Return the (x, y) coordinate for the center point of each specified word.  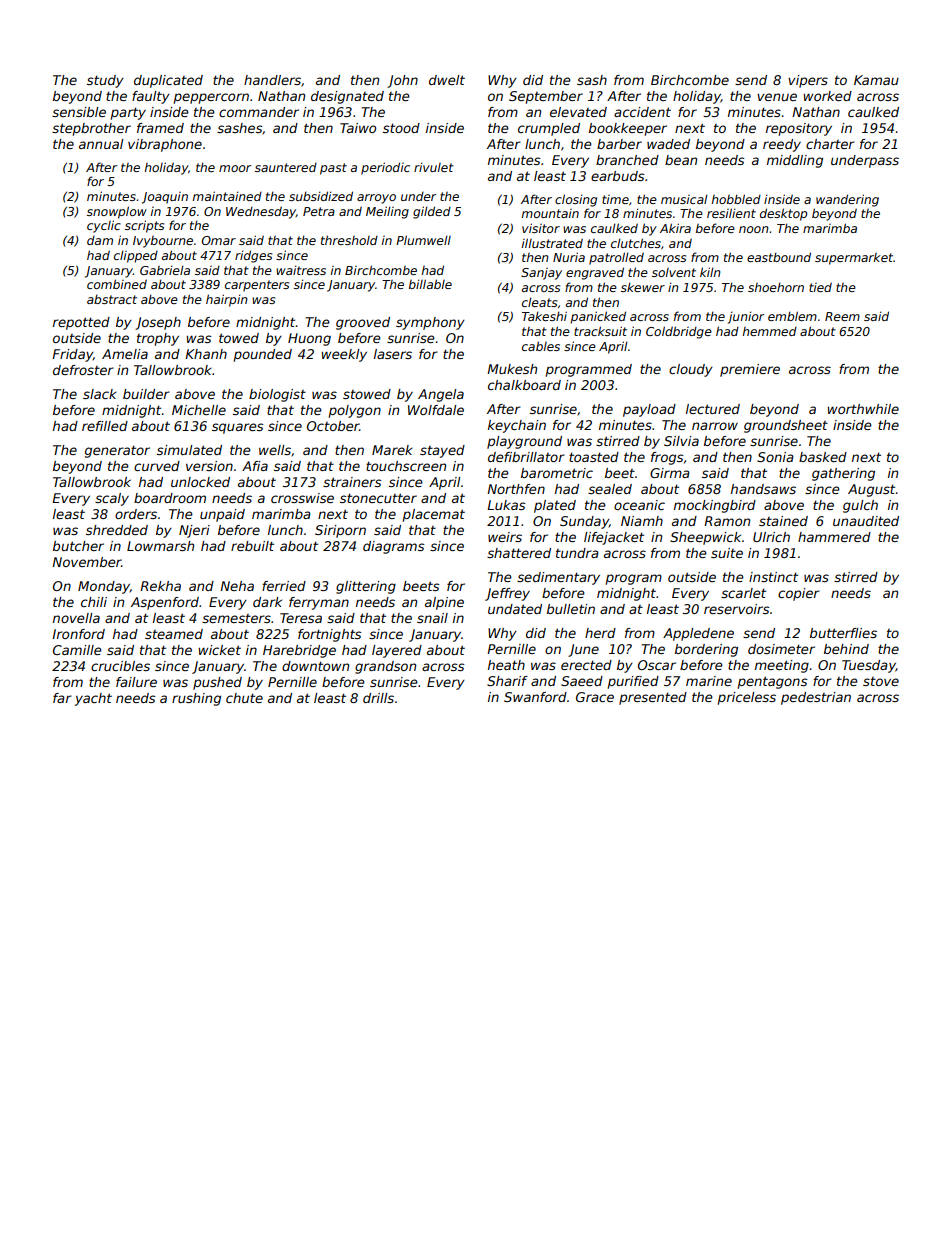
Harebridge (299, 651)
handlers (272, 80)
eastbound (779, 257)
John (402, 81)
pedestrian (816, 698)
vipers (808, 81)
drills (378, 698)
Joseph (158, 323)
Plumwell (423, 240)
